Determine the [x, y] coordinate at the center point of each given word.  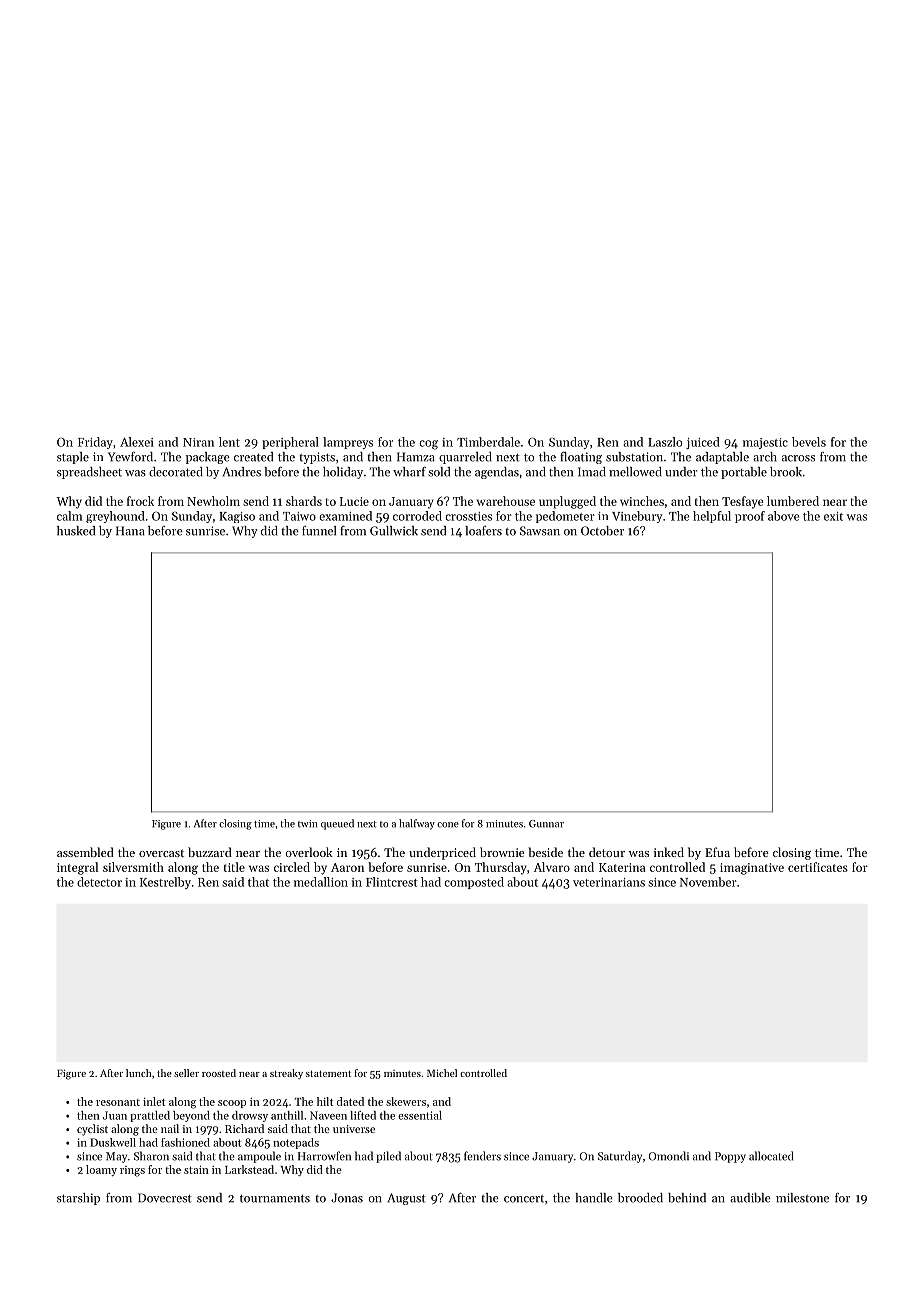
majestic [765, 443]
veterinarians [609, 882]
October [602, 531]
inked [669, 852]
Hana [130, 531]
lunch [139, 1073]
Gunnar [546, 824]
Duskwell [113, 1142]
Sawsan [540, 531]
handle [594, 1198]
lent [229, 442]
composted [474, 883]
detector [99, 882]
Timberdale [488, 442]
